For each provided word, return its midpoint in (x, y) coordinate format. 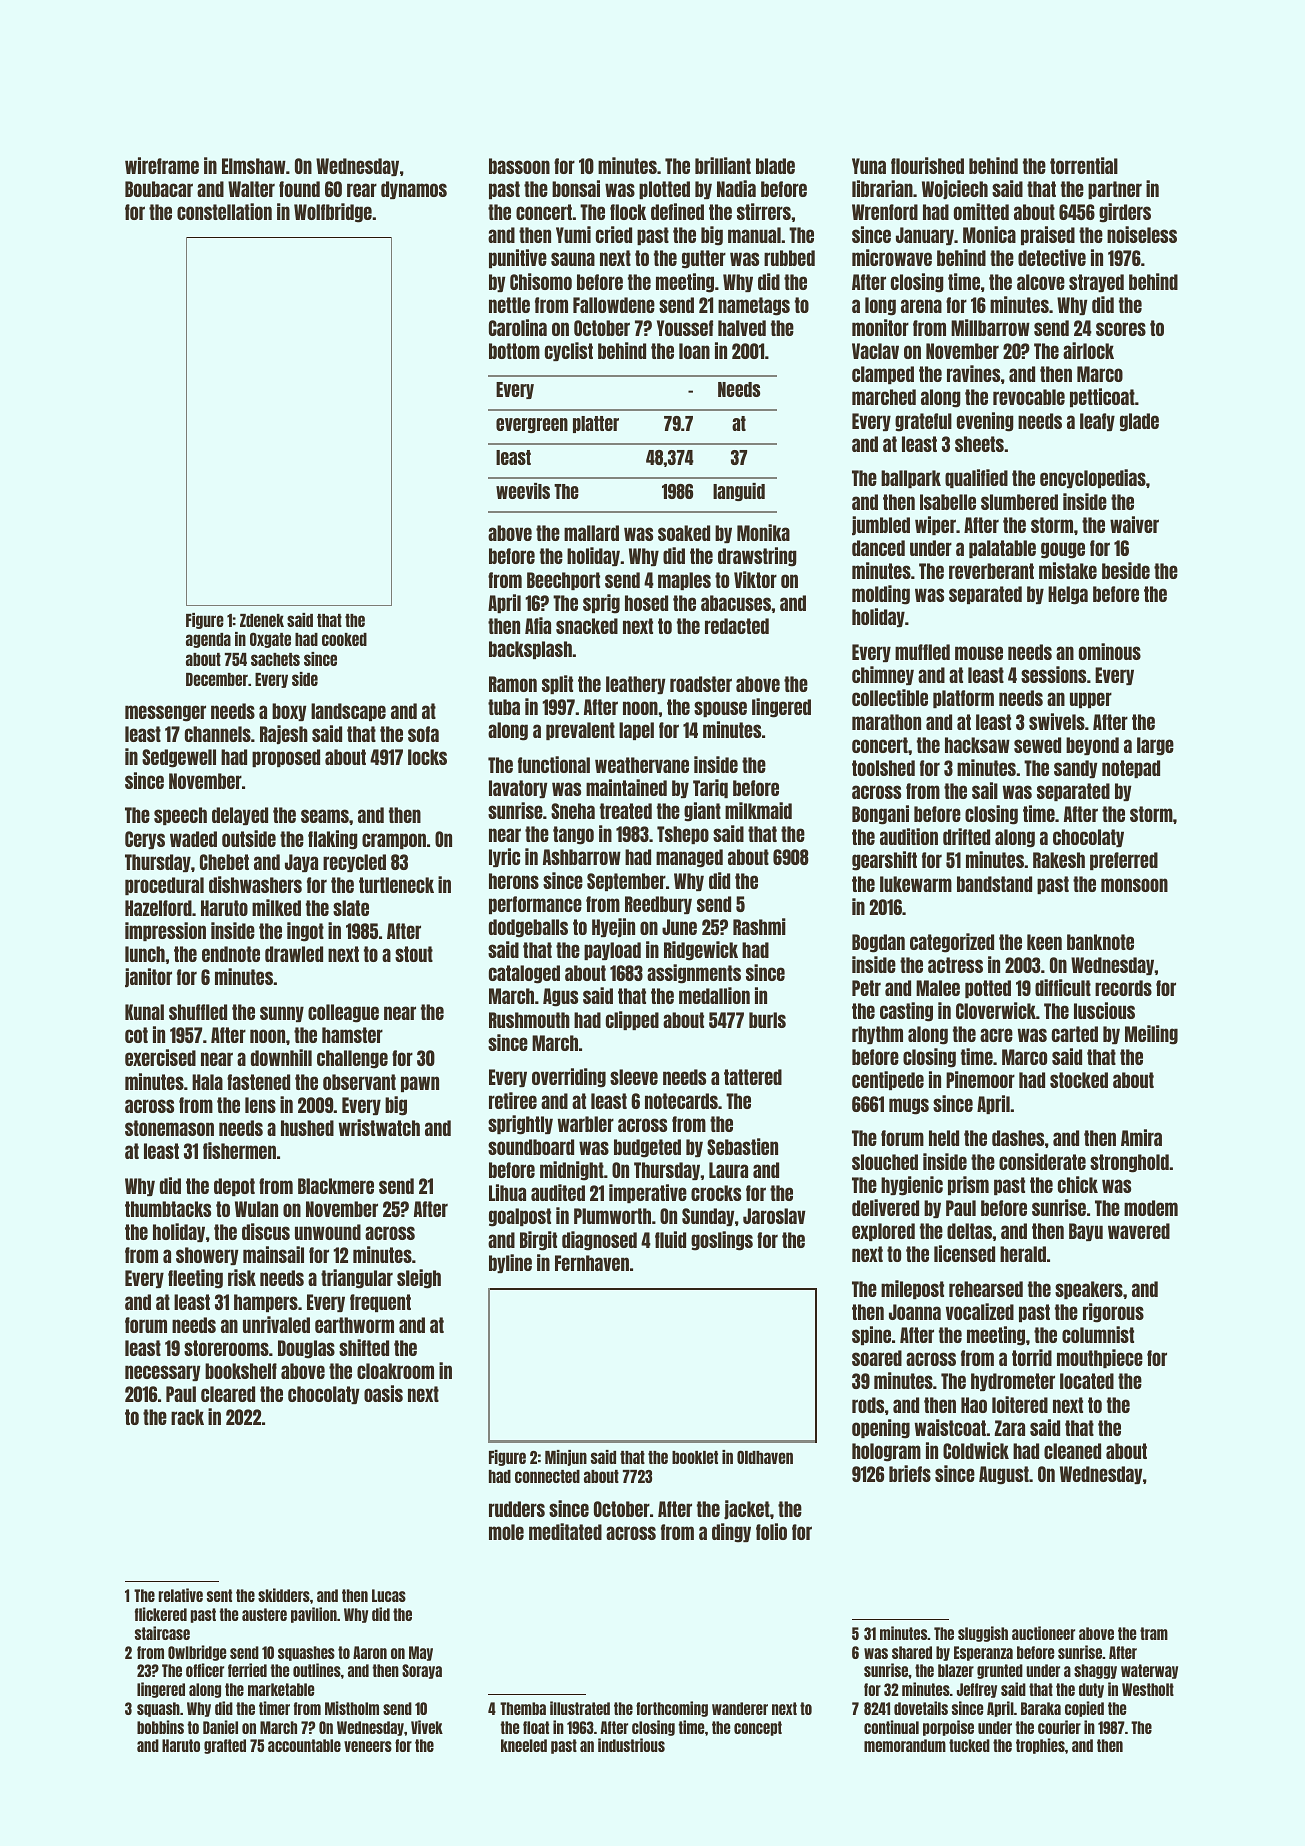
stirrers (764, 211)
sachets (275, 659)
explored (883, 1232)
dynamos (414, 190)
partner (1115, 190)
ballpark (911, 479)
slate (351, 908)
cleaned (1072, 1451)
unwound (328, 1232)
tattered (753, 1077)
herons (514, 881)
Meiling (1151, 1035)
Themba (523, 1708)
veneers (368, 1746)
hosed (646, 603)
